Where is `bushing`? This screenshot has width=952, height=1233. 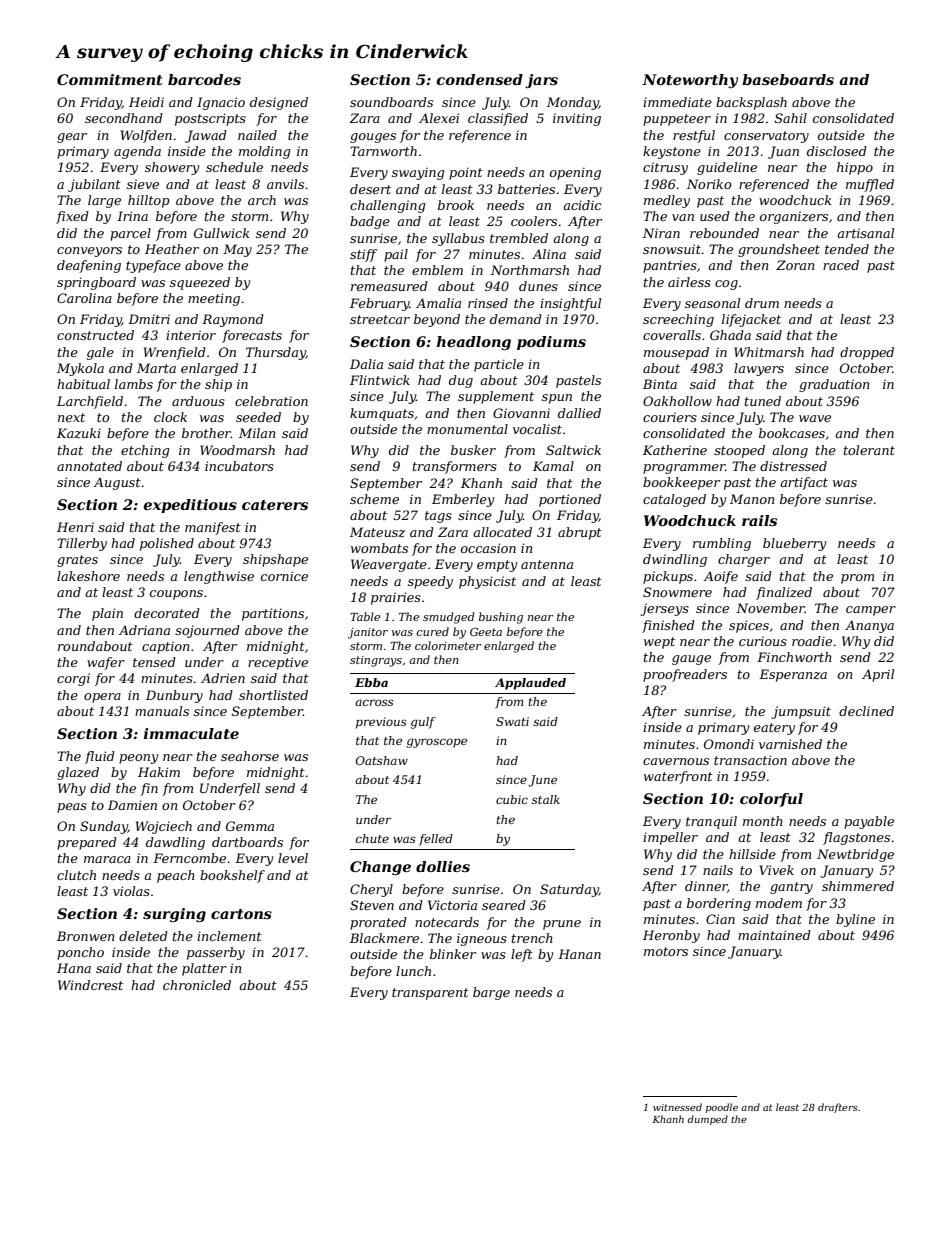
bushing is located at coordinates (501, 618).
